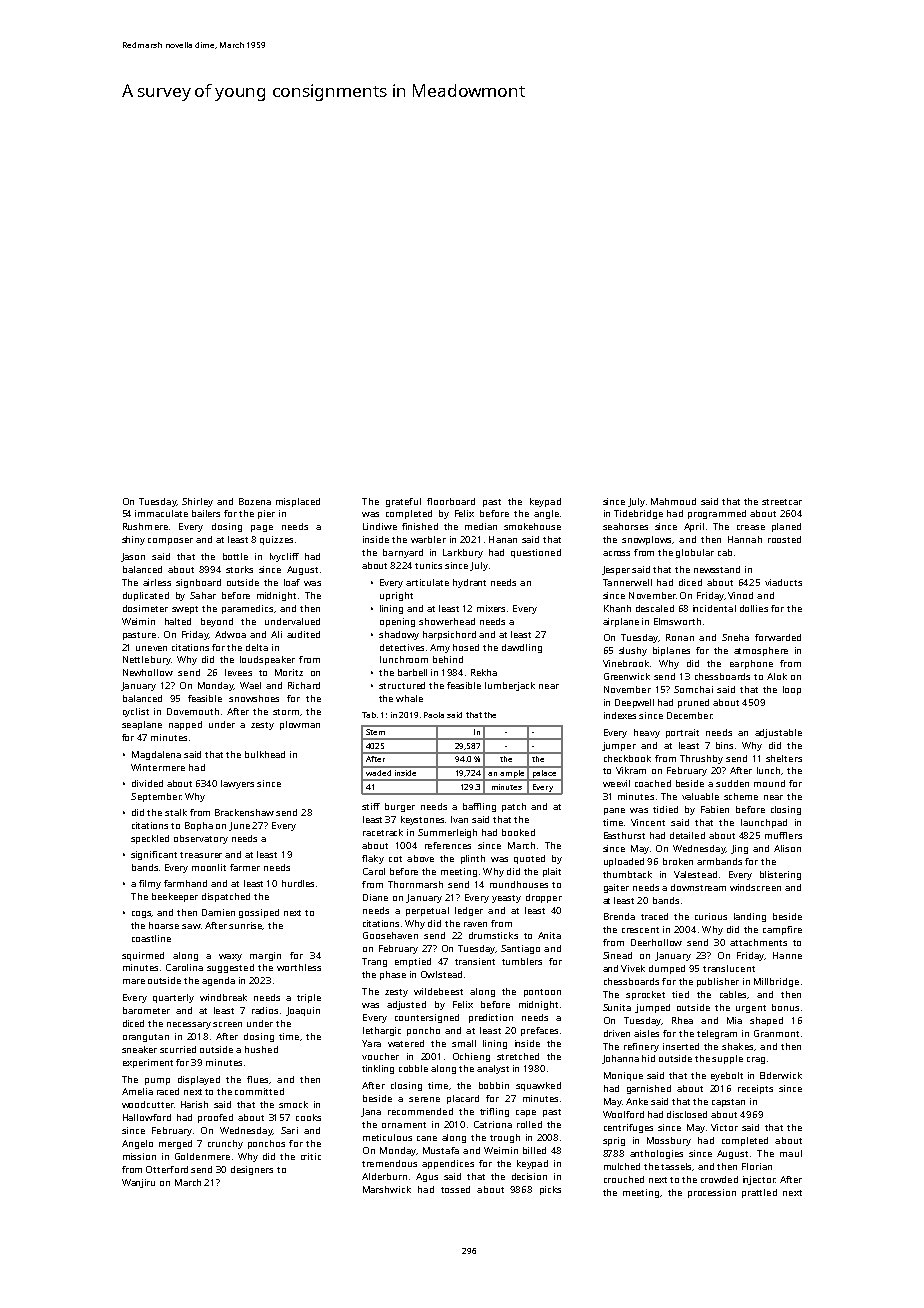  What do you see at coordinates (142, 725) in the page?
I see `seaplane` at bounding box center [142, 725].
